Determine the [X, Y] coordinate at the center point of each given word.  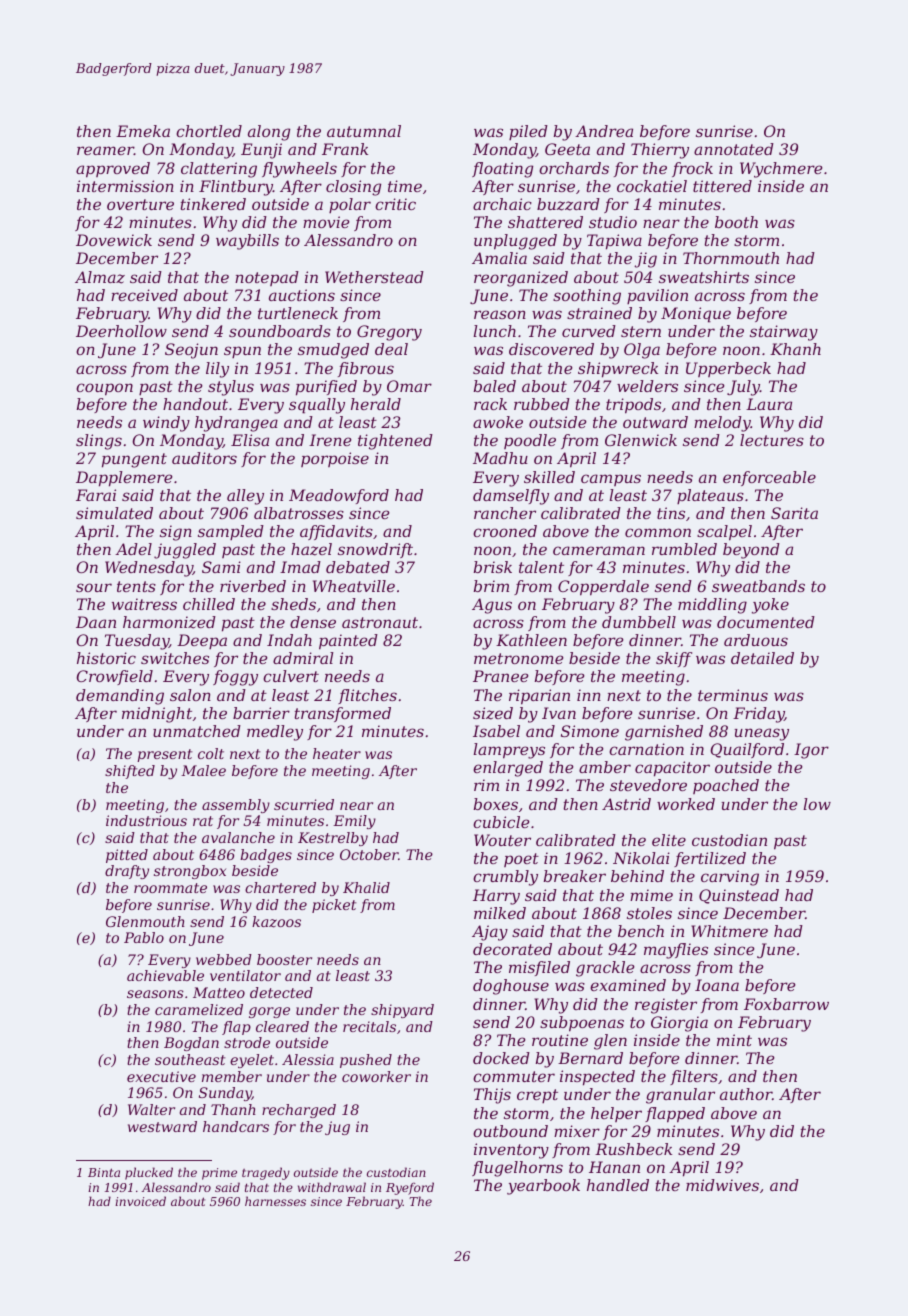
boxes [496, 804]
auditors [204, 458]
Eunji [261, 151]
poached [726, 786]
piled [528, 132]
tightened [395, 442]
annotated [734, 149]
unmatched [197, 731]
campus [611, 480]
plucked [149, 1173]
